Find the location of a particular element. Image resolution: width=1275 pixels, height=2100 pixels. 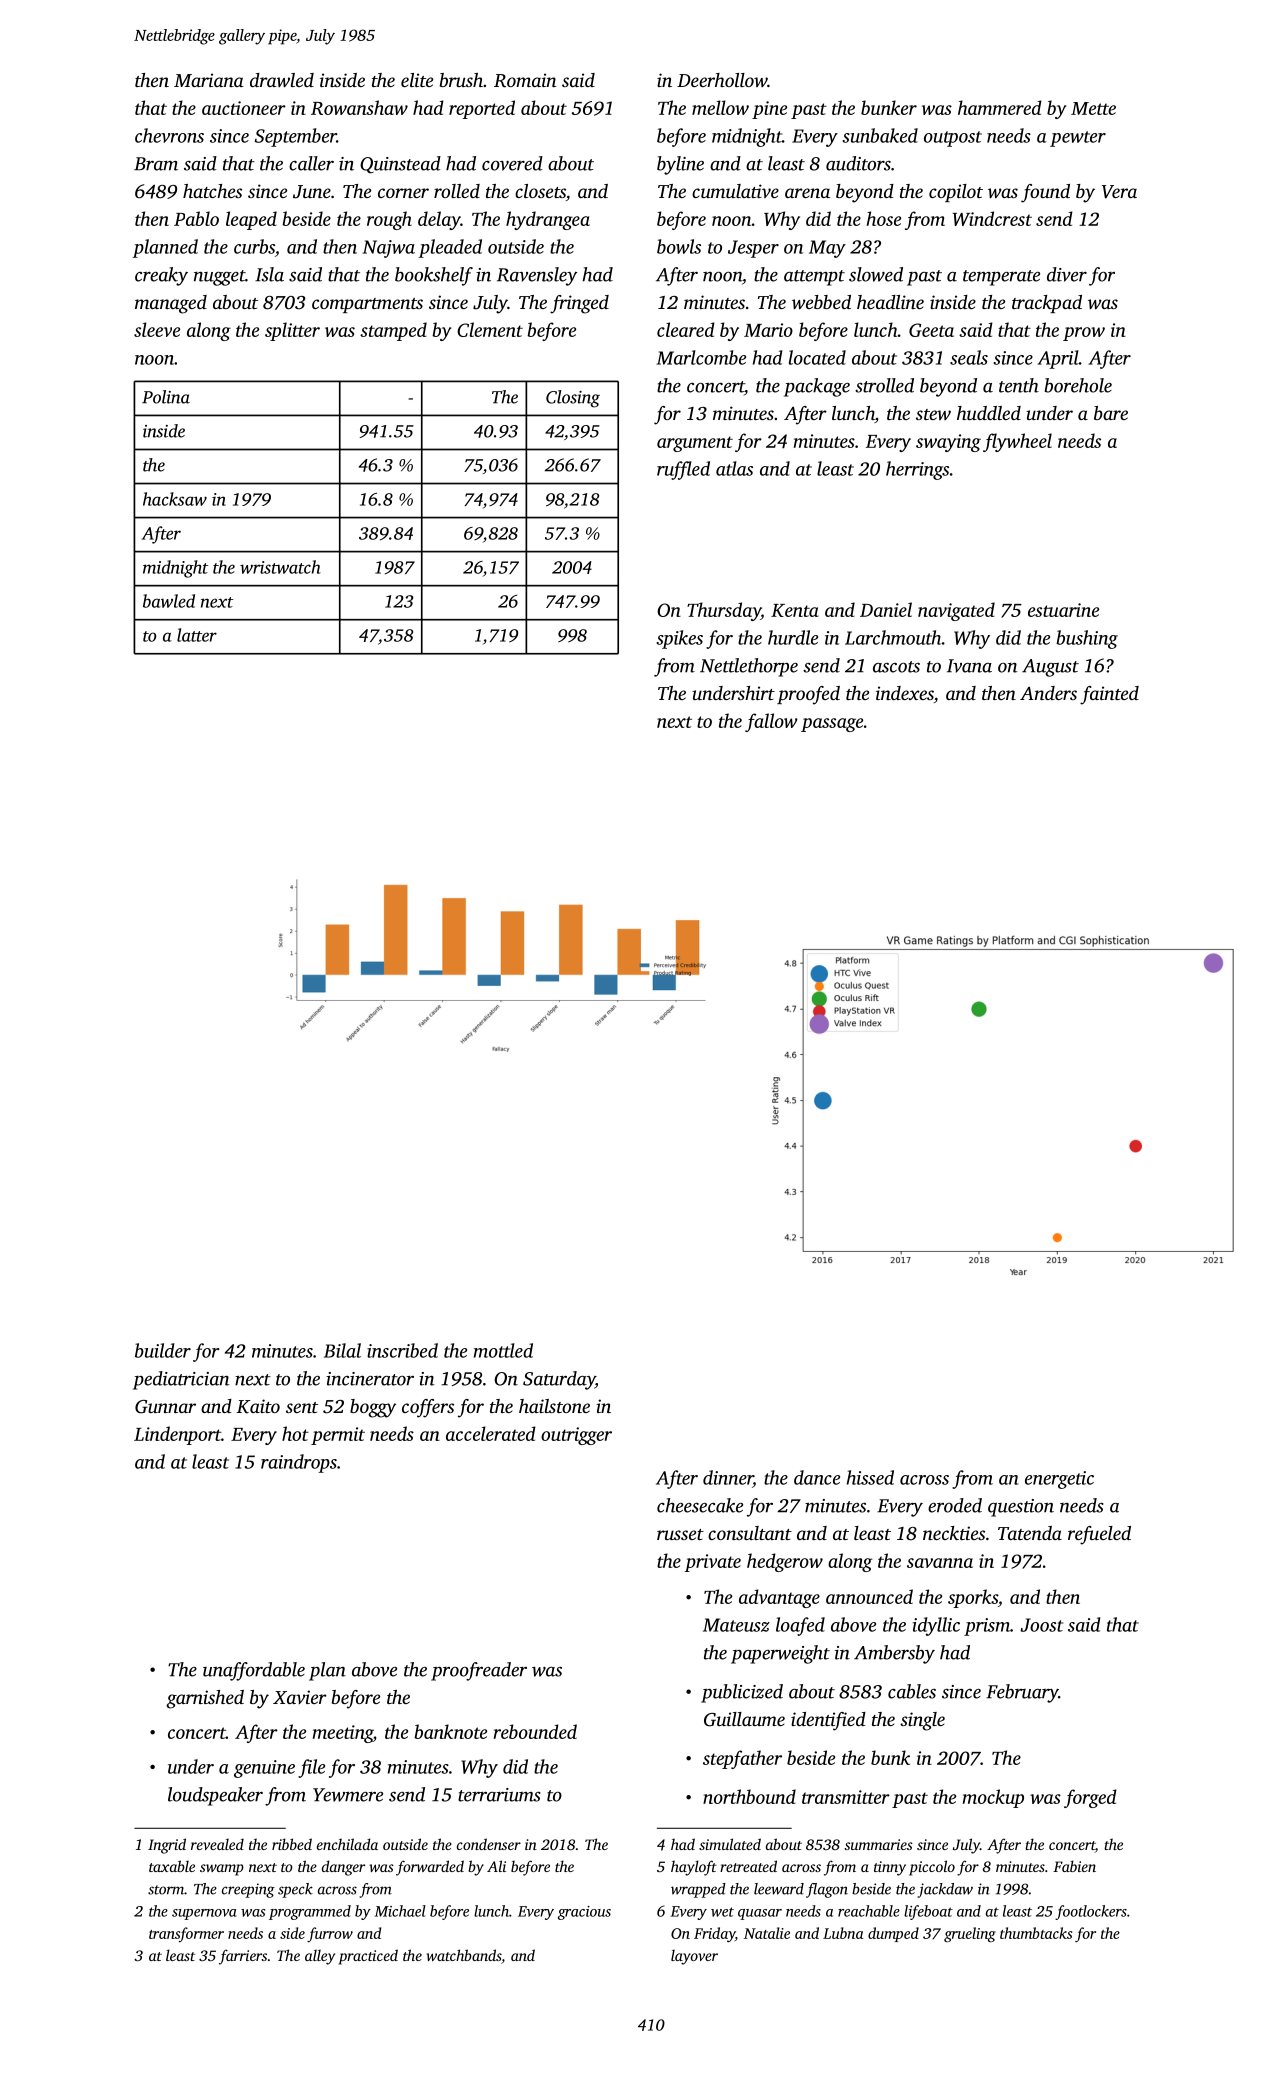

hydrangea is located at coordinates (548, 220).
